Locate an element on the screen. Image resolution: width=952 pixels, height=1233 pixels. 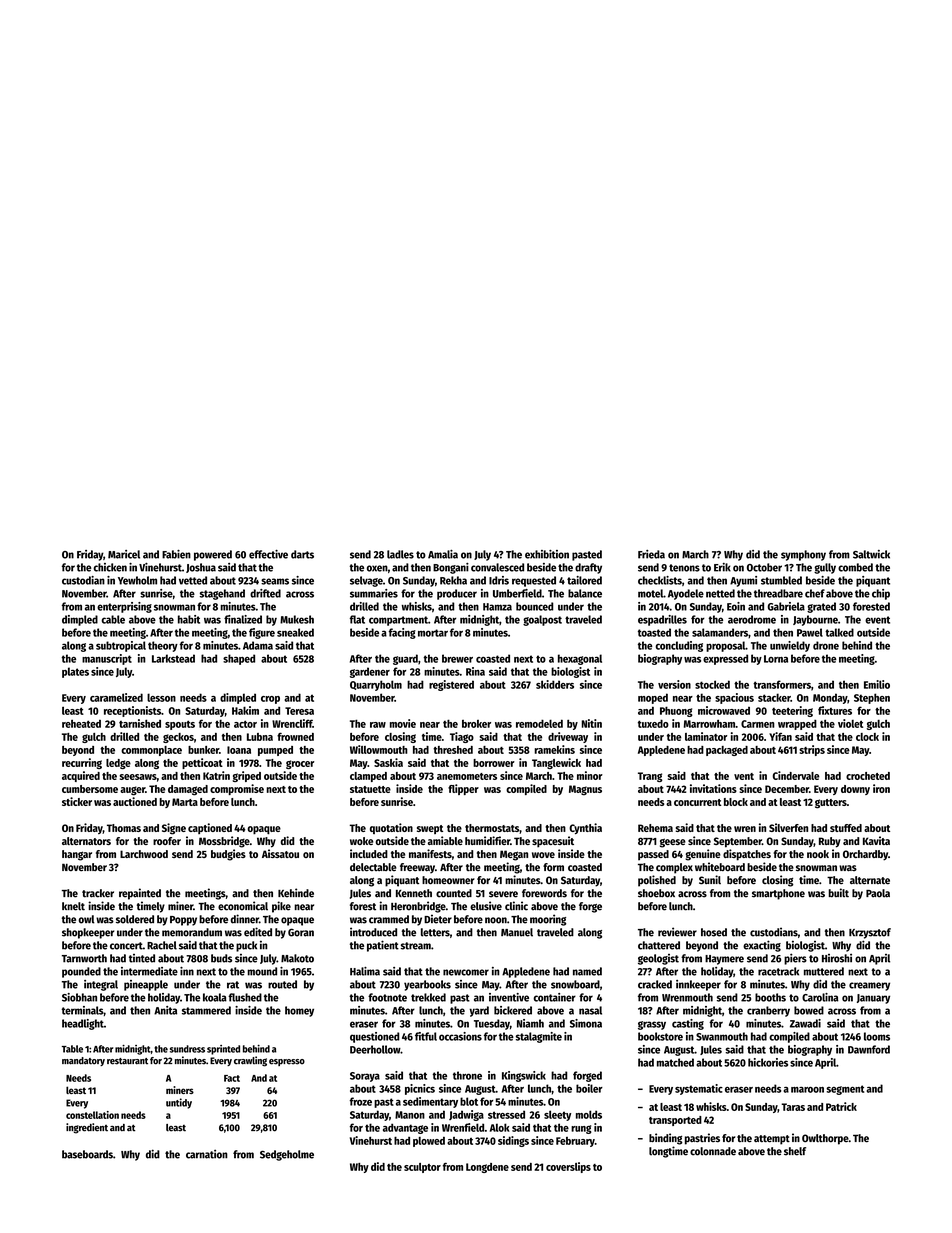
ladles is located at coordinates (400, 554).
